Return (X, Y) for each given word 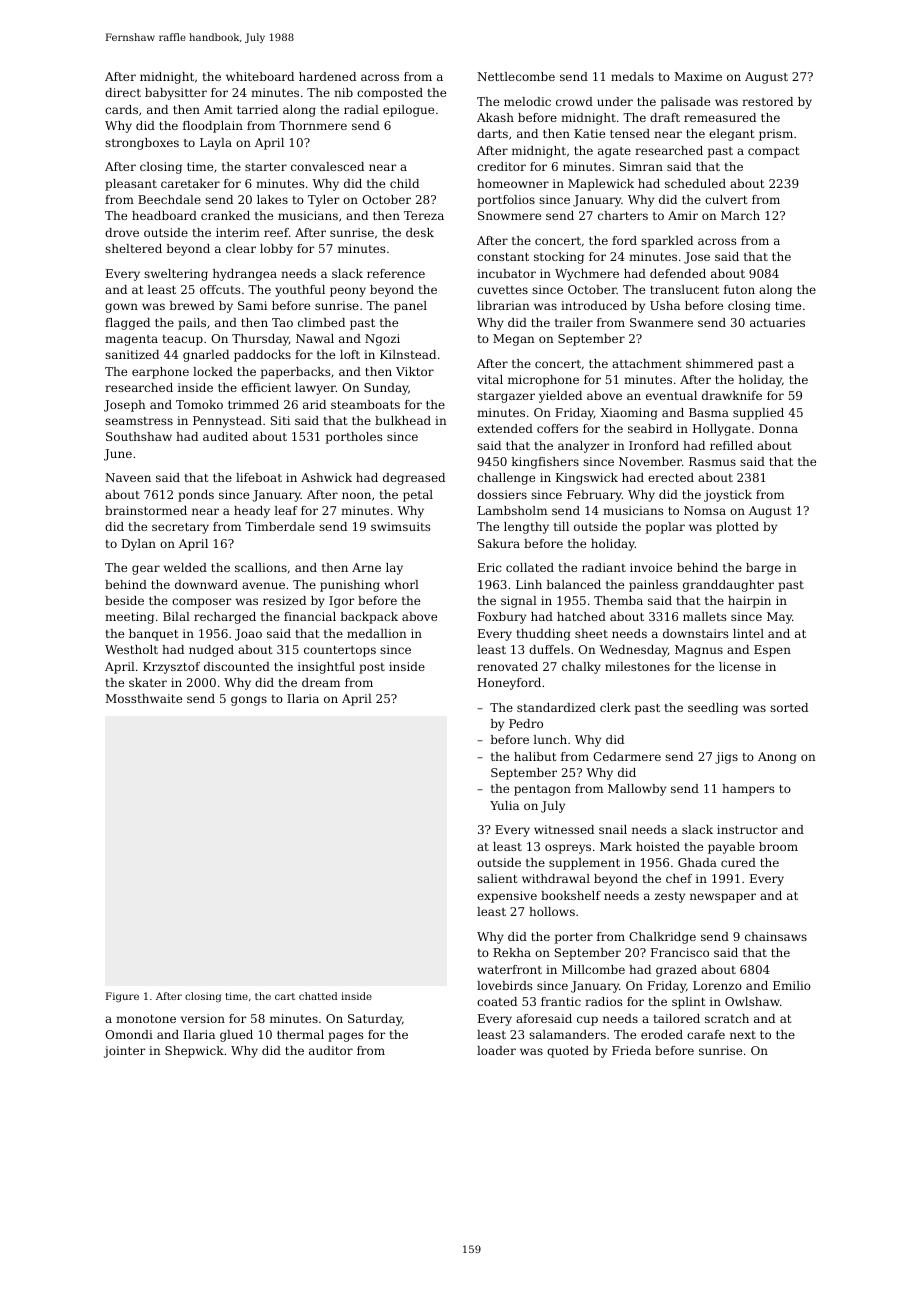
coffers (557, 428)
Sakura (499, 543)
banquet (153, 635)
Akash (495, 117)
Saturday (375, 1020)
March (740, 215)
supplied (758, 414)
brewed (192, 305)
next (743, 1035)
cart (285, 996)
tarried (257, 109)
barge (763, 569)
